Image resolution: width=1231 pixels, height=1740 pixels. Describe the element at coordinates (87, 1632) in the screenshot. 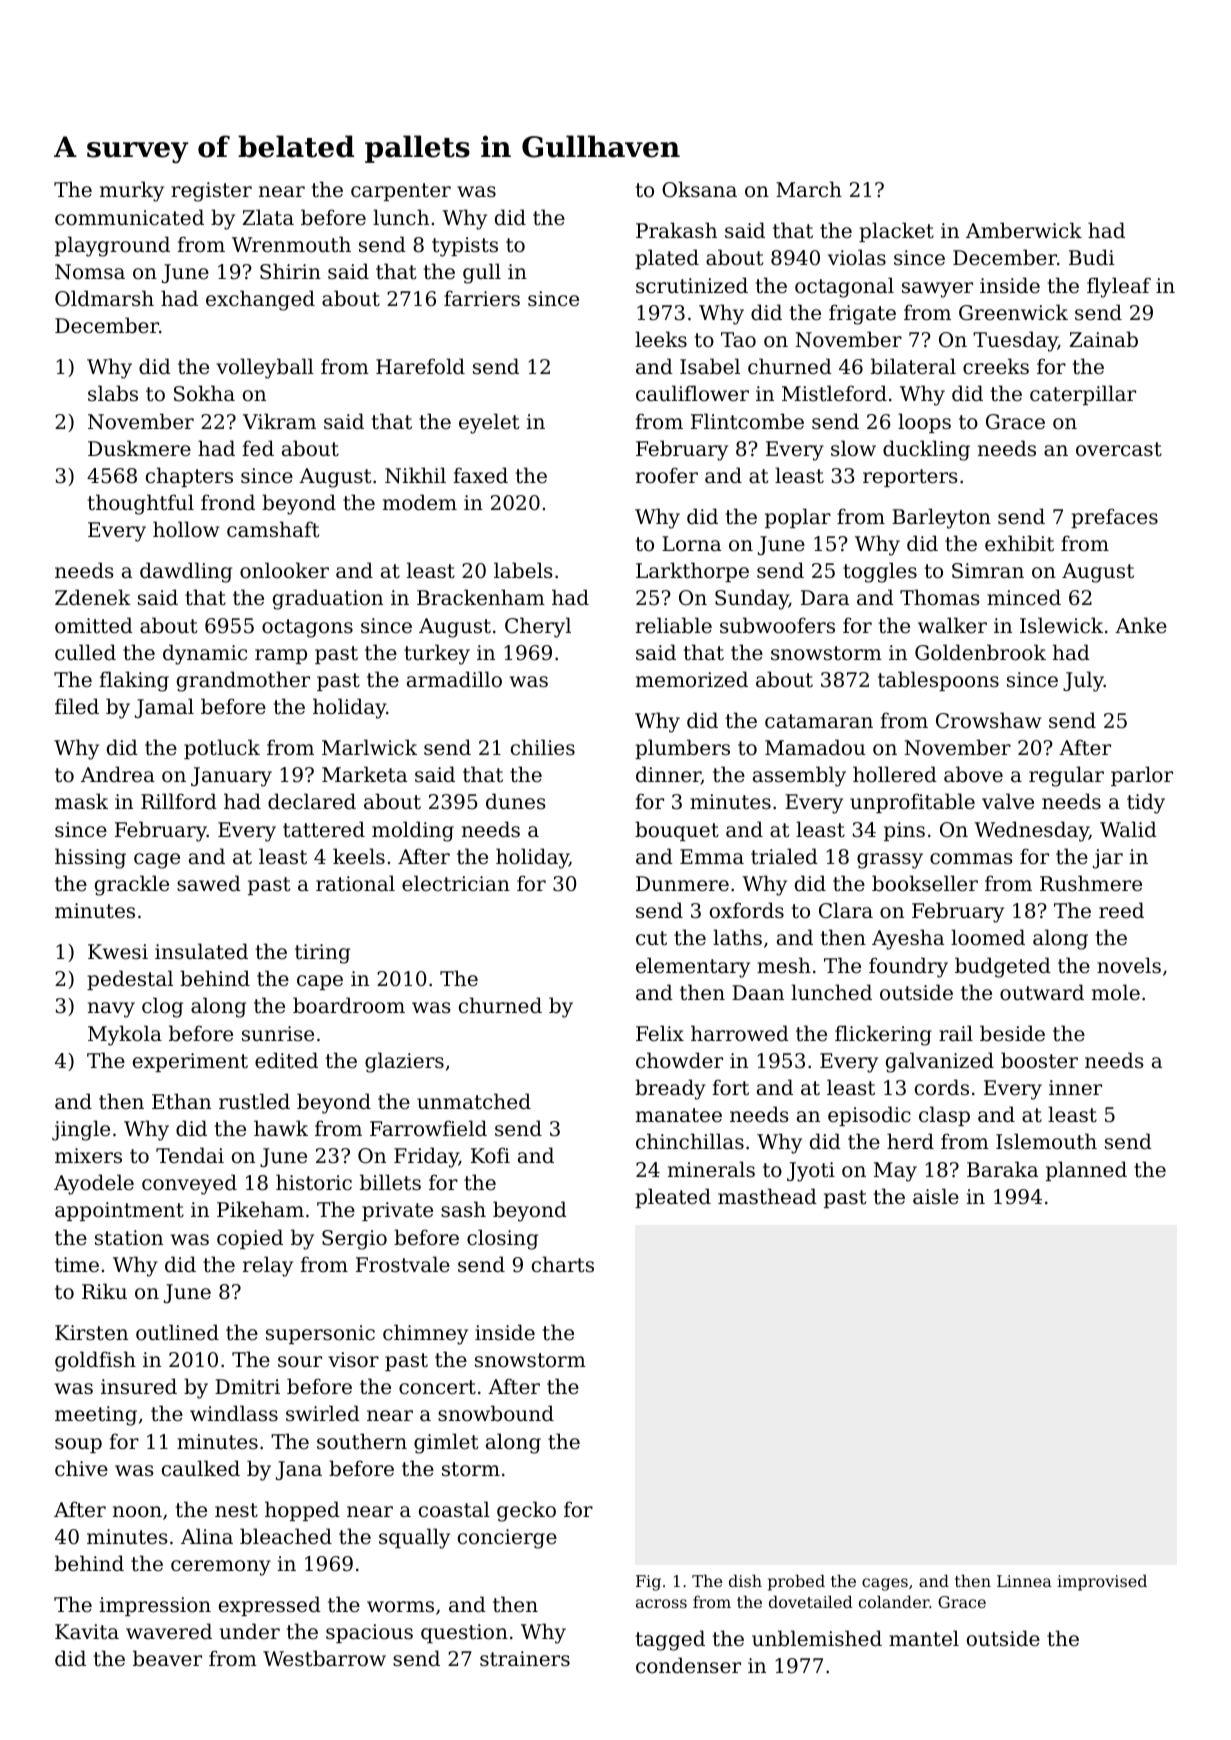

I see `Kavita` at that location.
